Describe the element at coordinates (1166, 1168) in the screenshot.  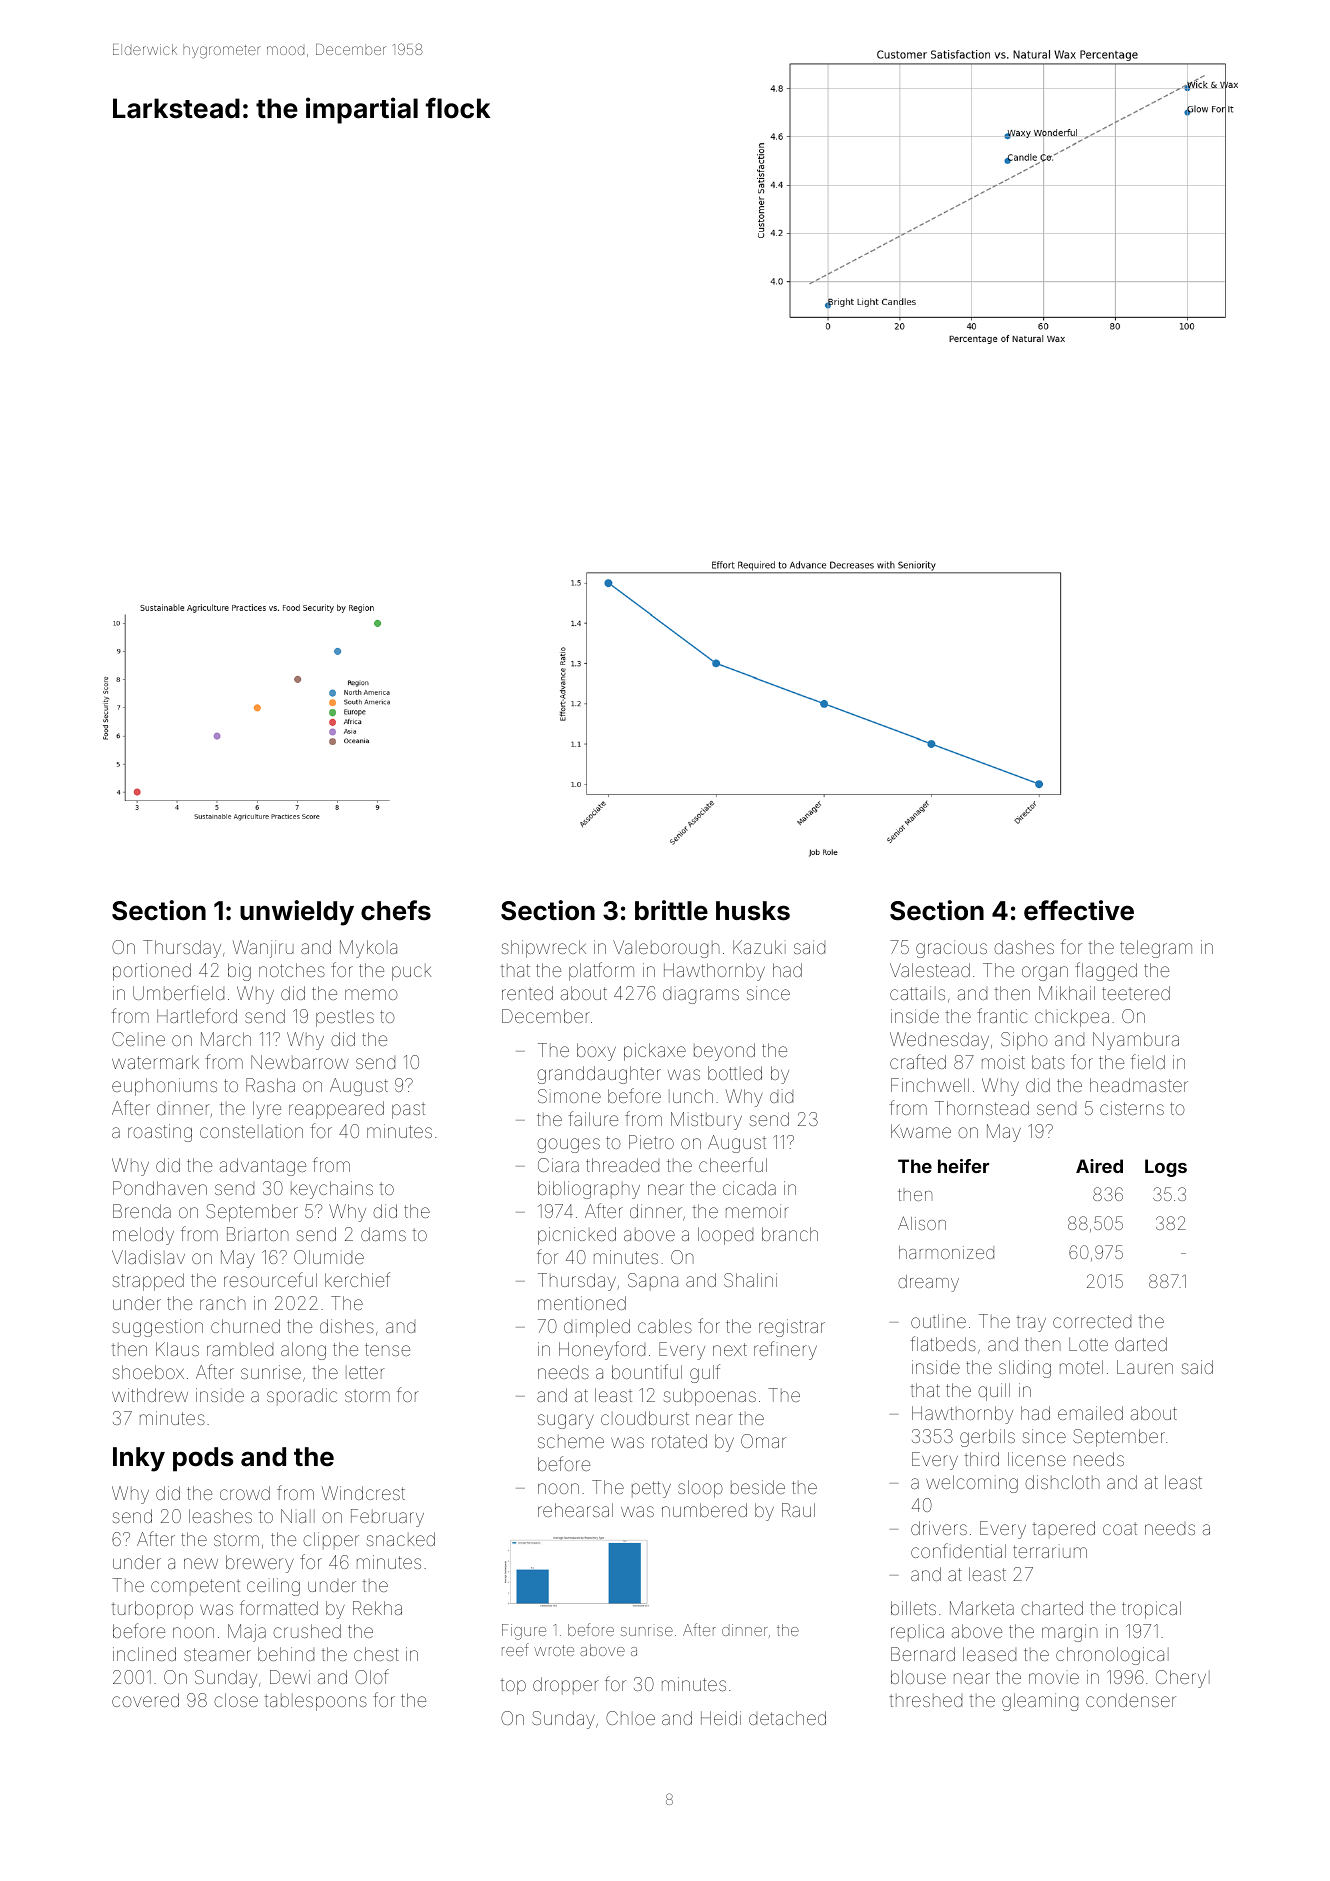
I see `Logs` at that location.
